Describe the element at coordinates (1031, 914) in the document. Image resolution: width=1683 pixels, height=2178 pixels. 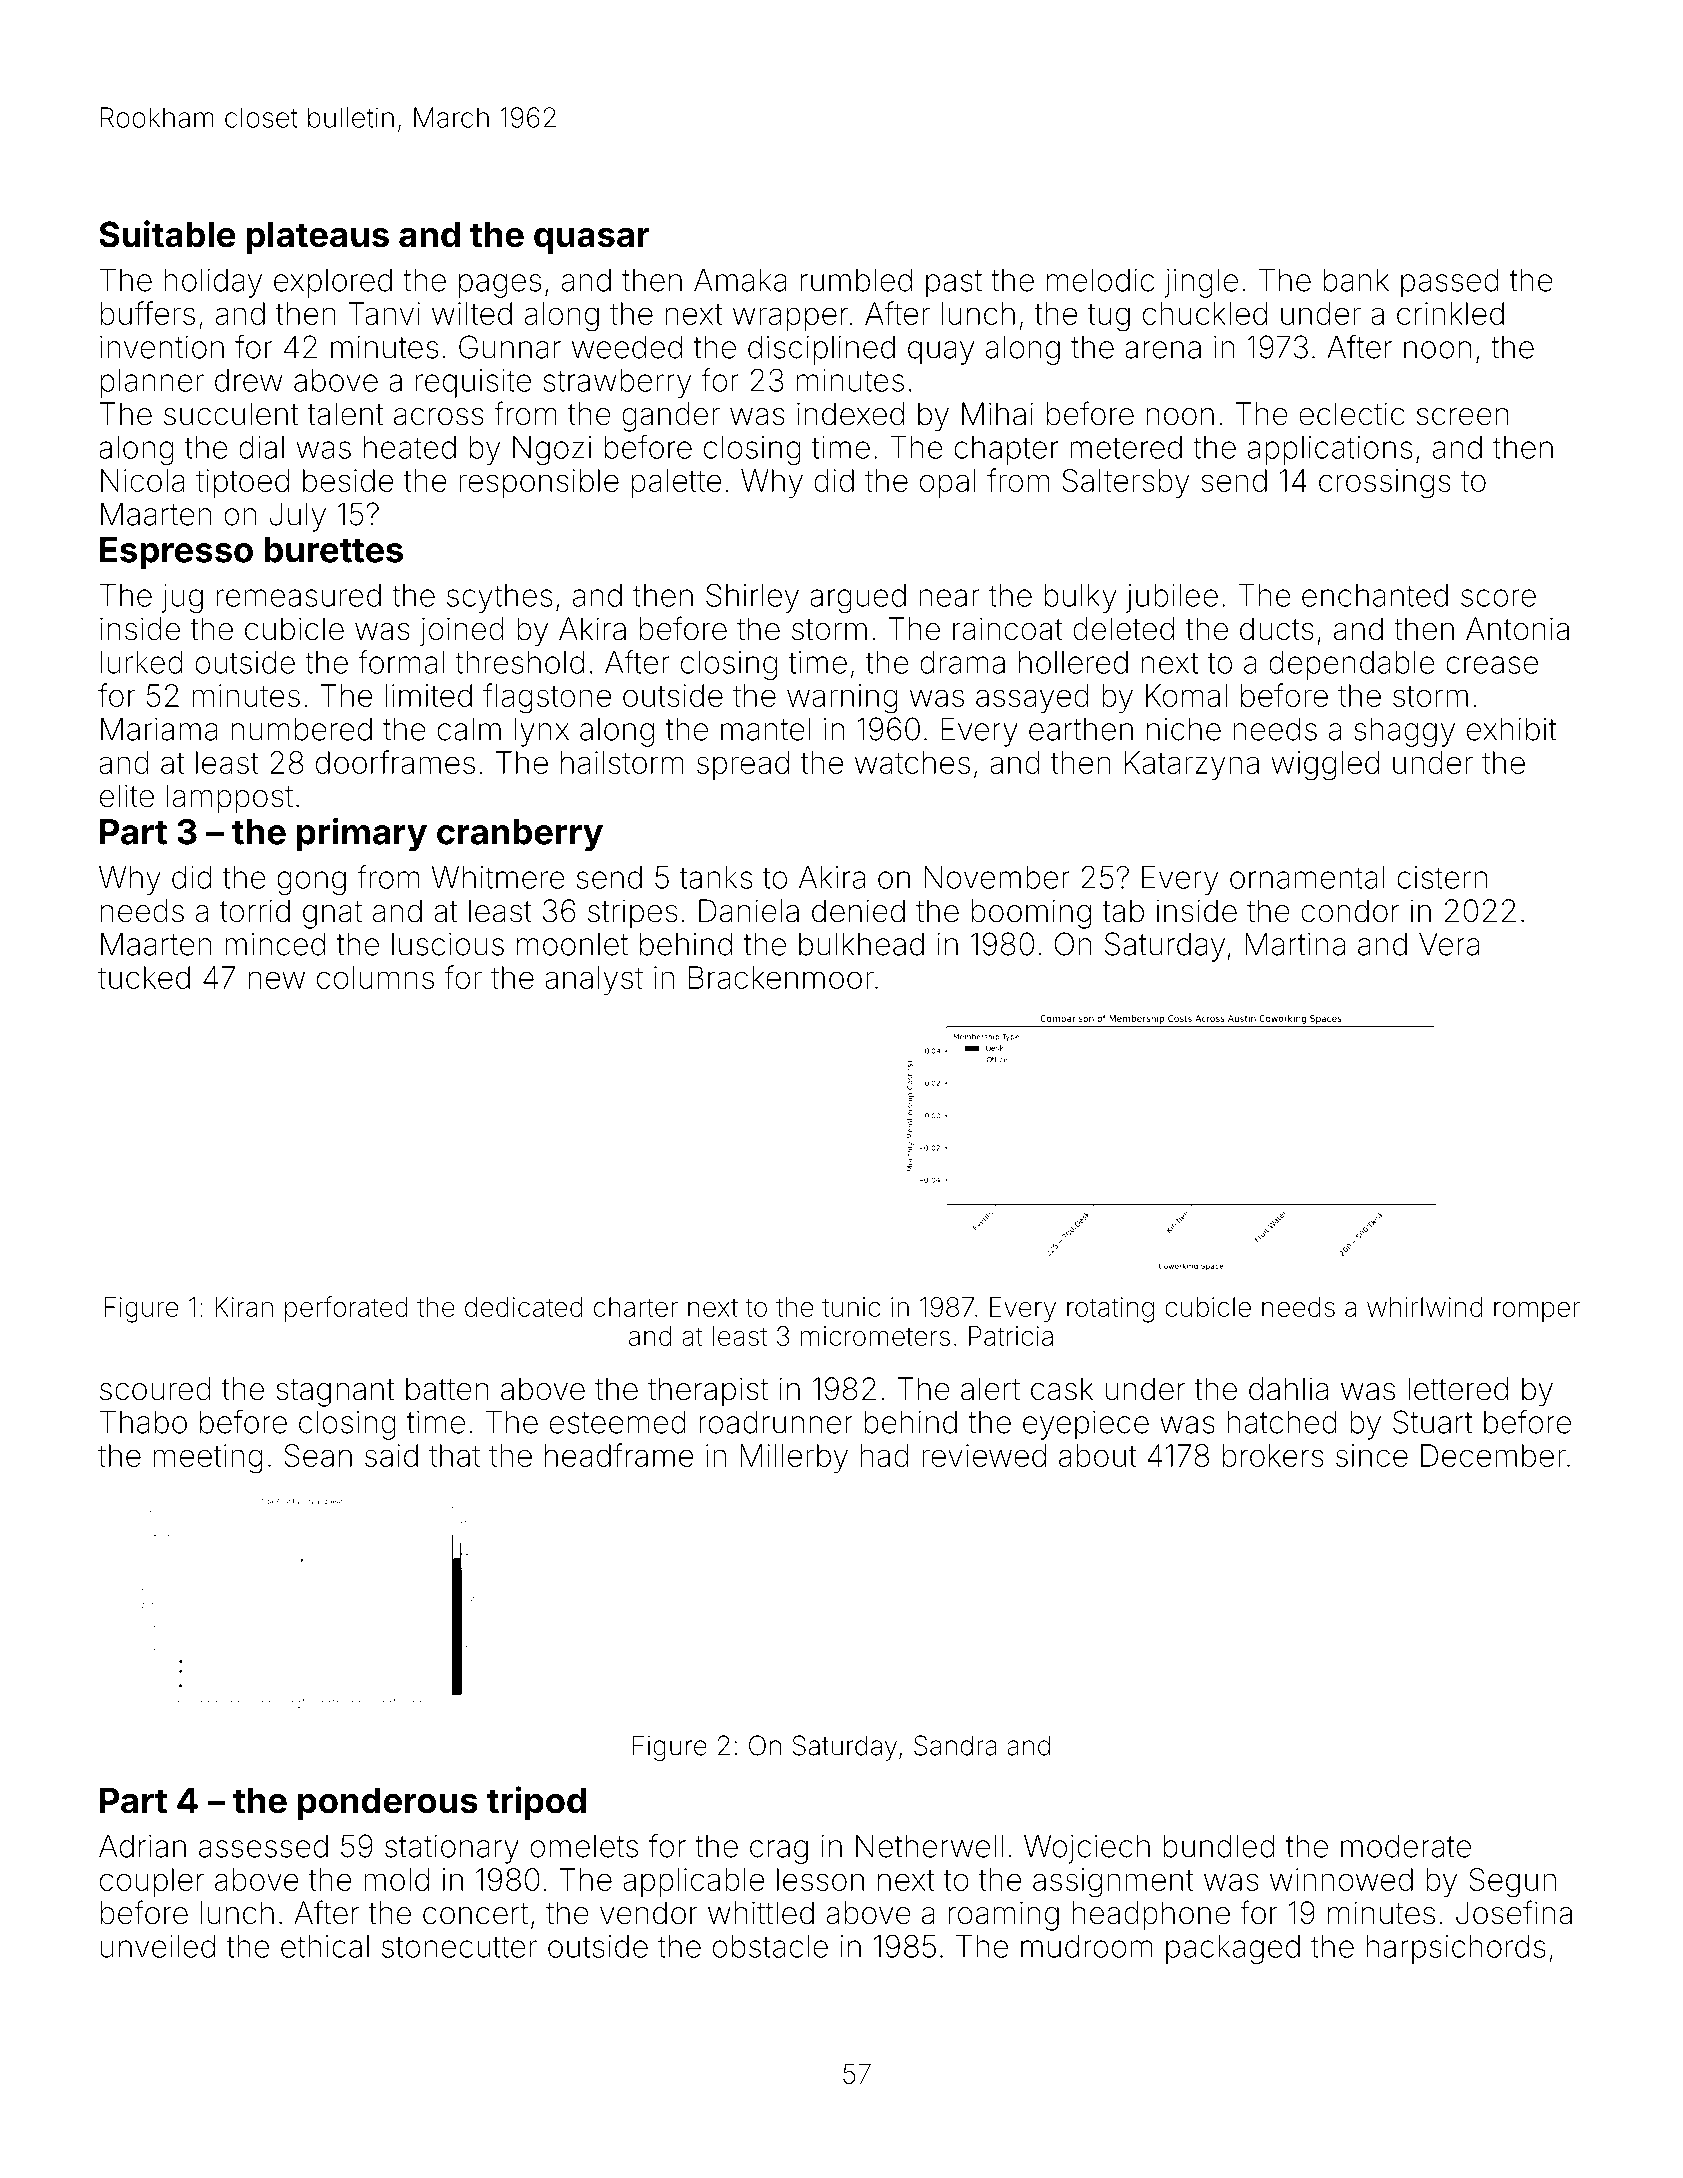
I see `booming` at that location.
